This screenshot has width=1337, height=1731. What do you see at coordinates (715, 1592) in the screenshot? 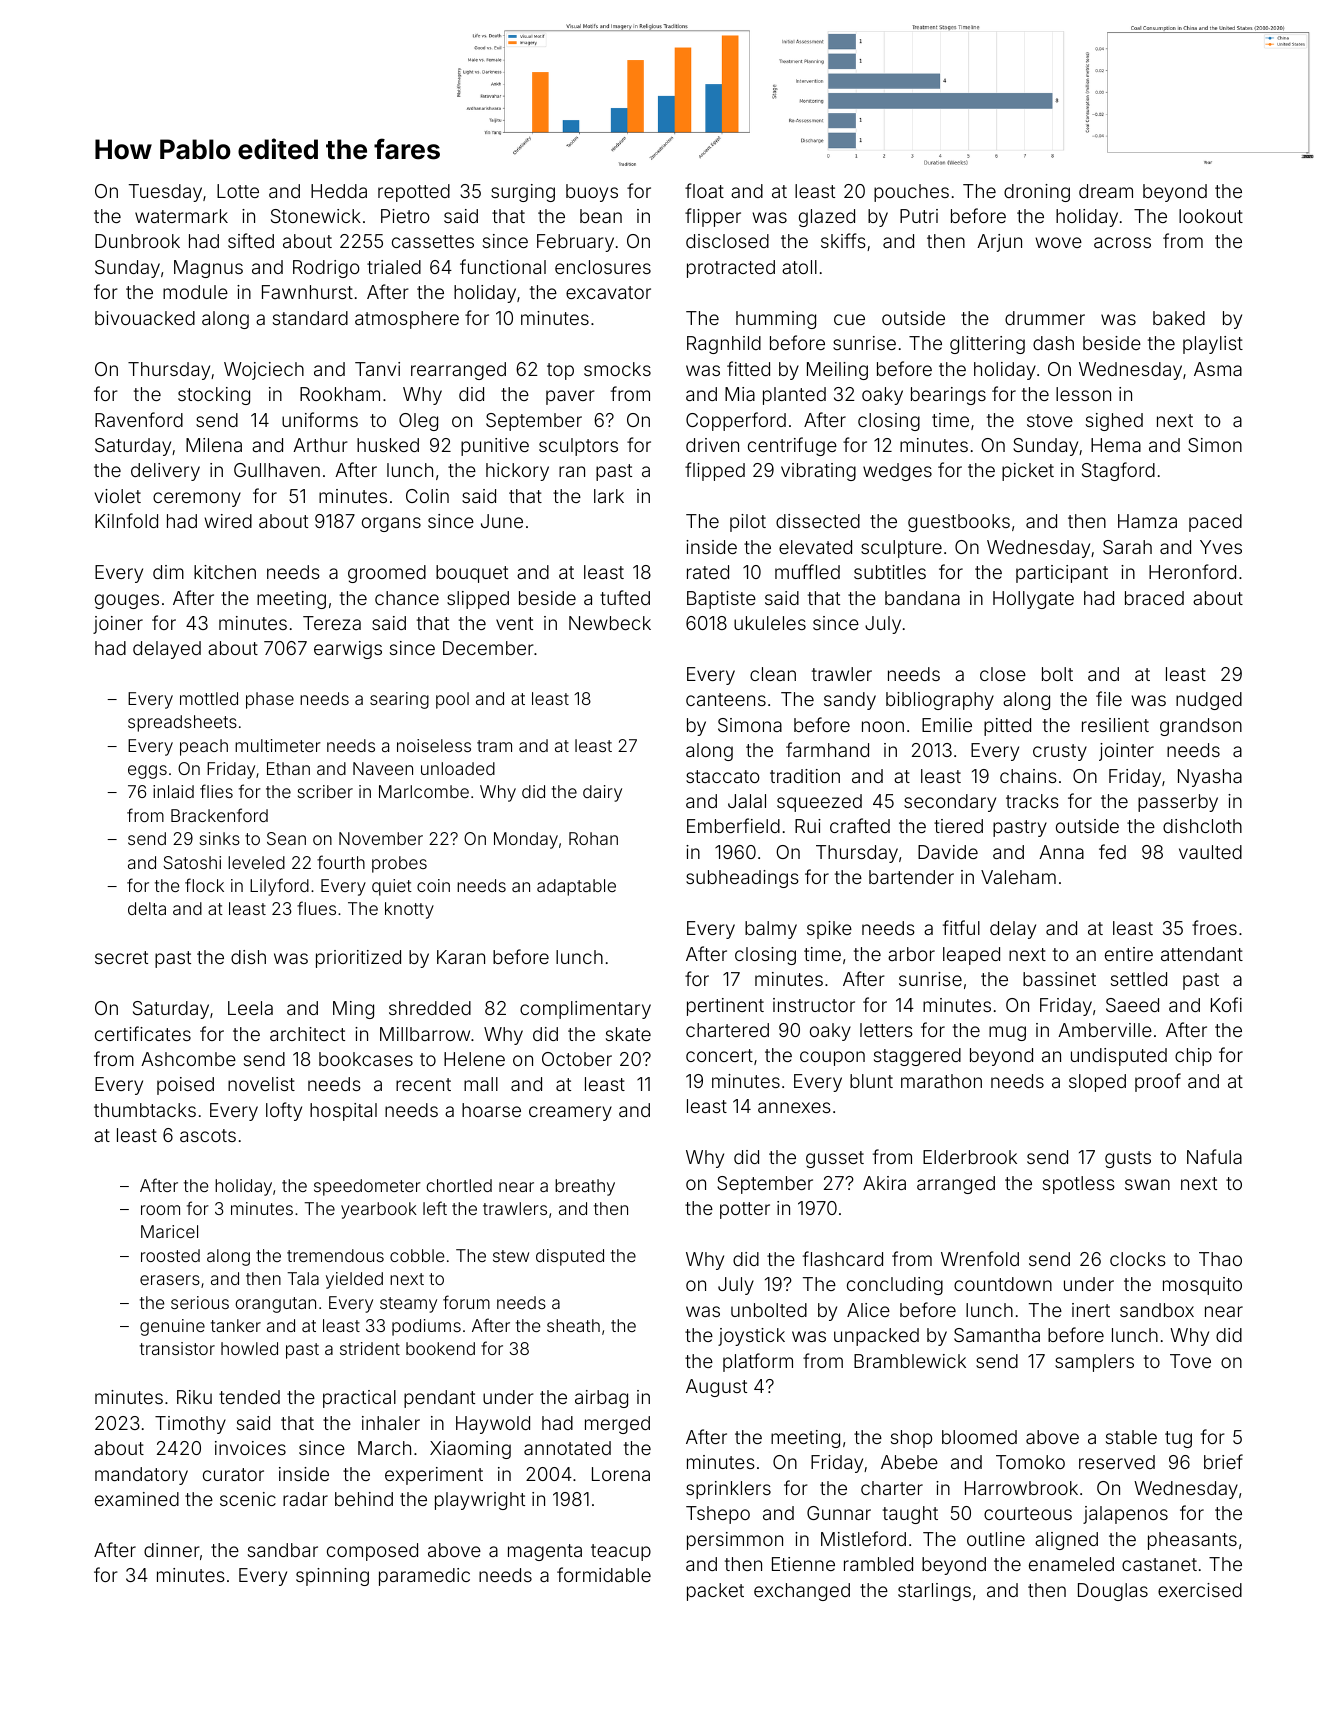
I see `packet` at bounding box center [715, 1592].
